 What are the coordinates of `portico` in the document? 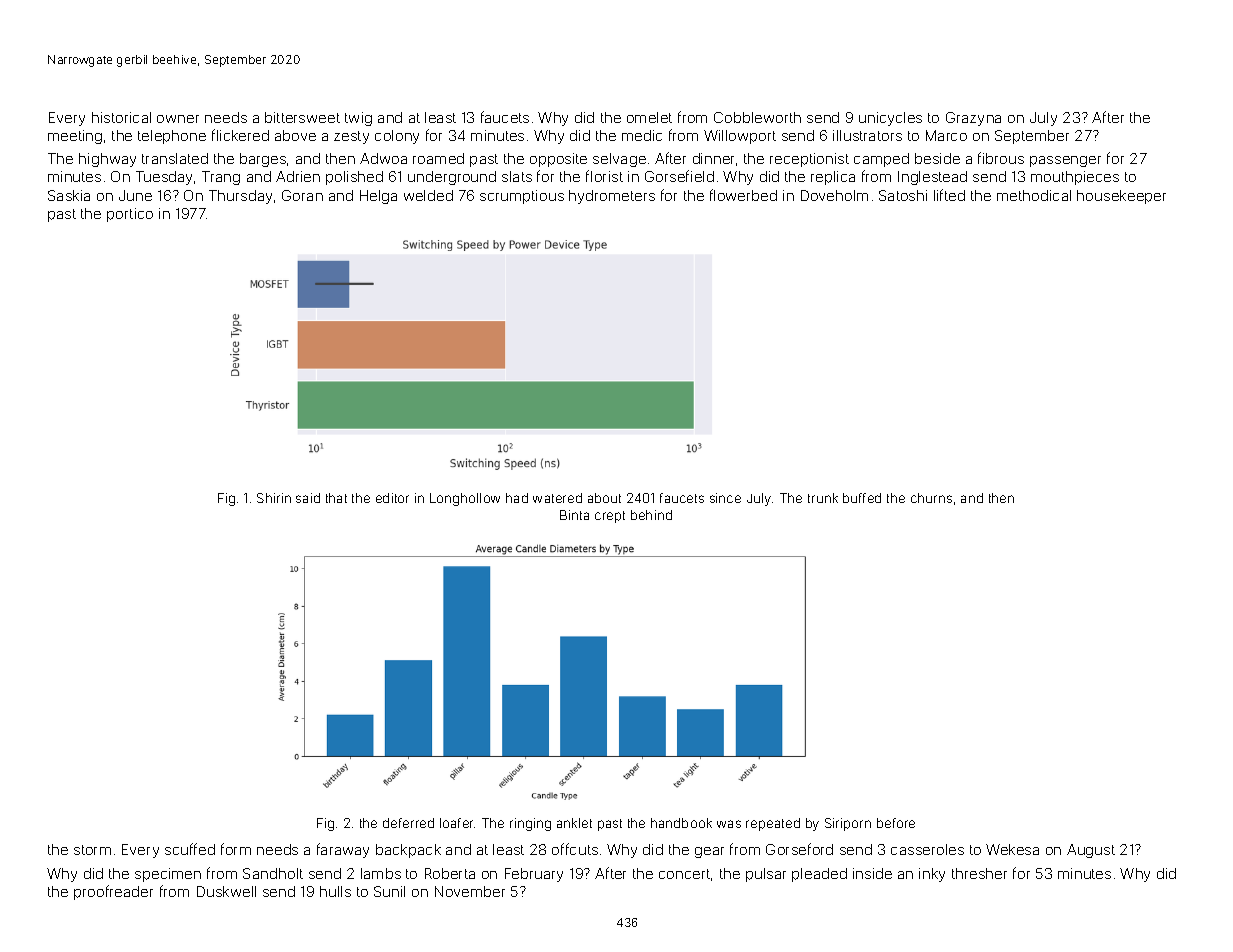 It's located at (130, 215).
